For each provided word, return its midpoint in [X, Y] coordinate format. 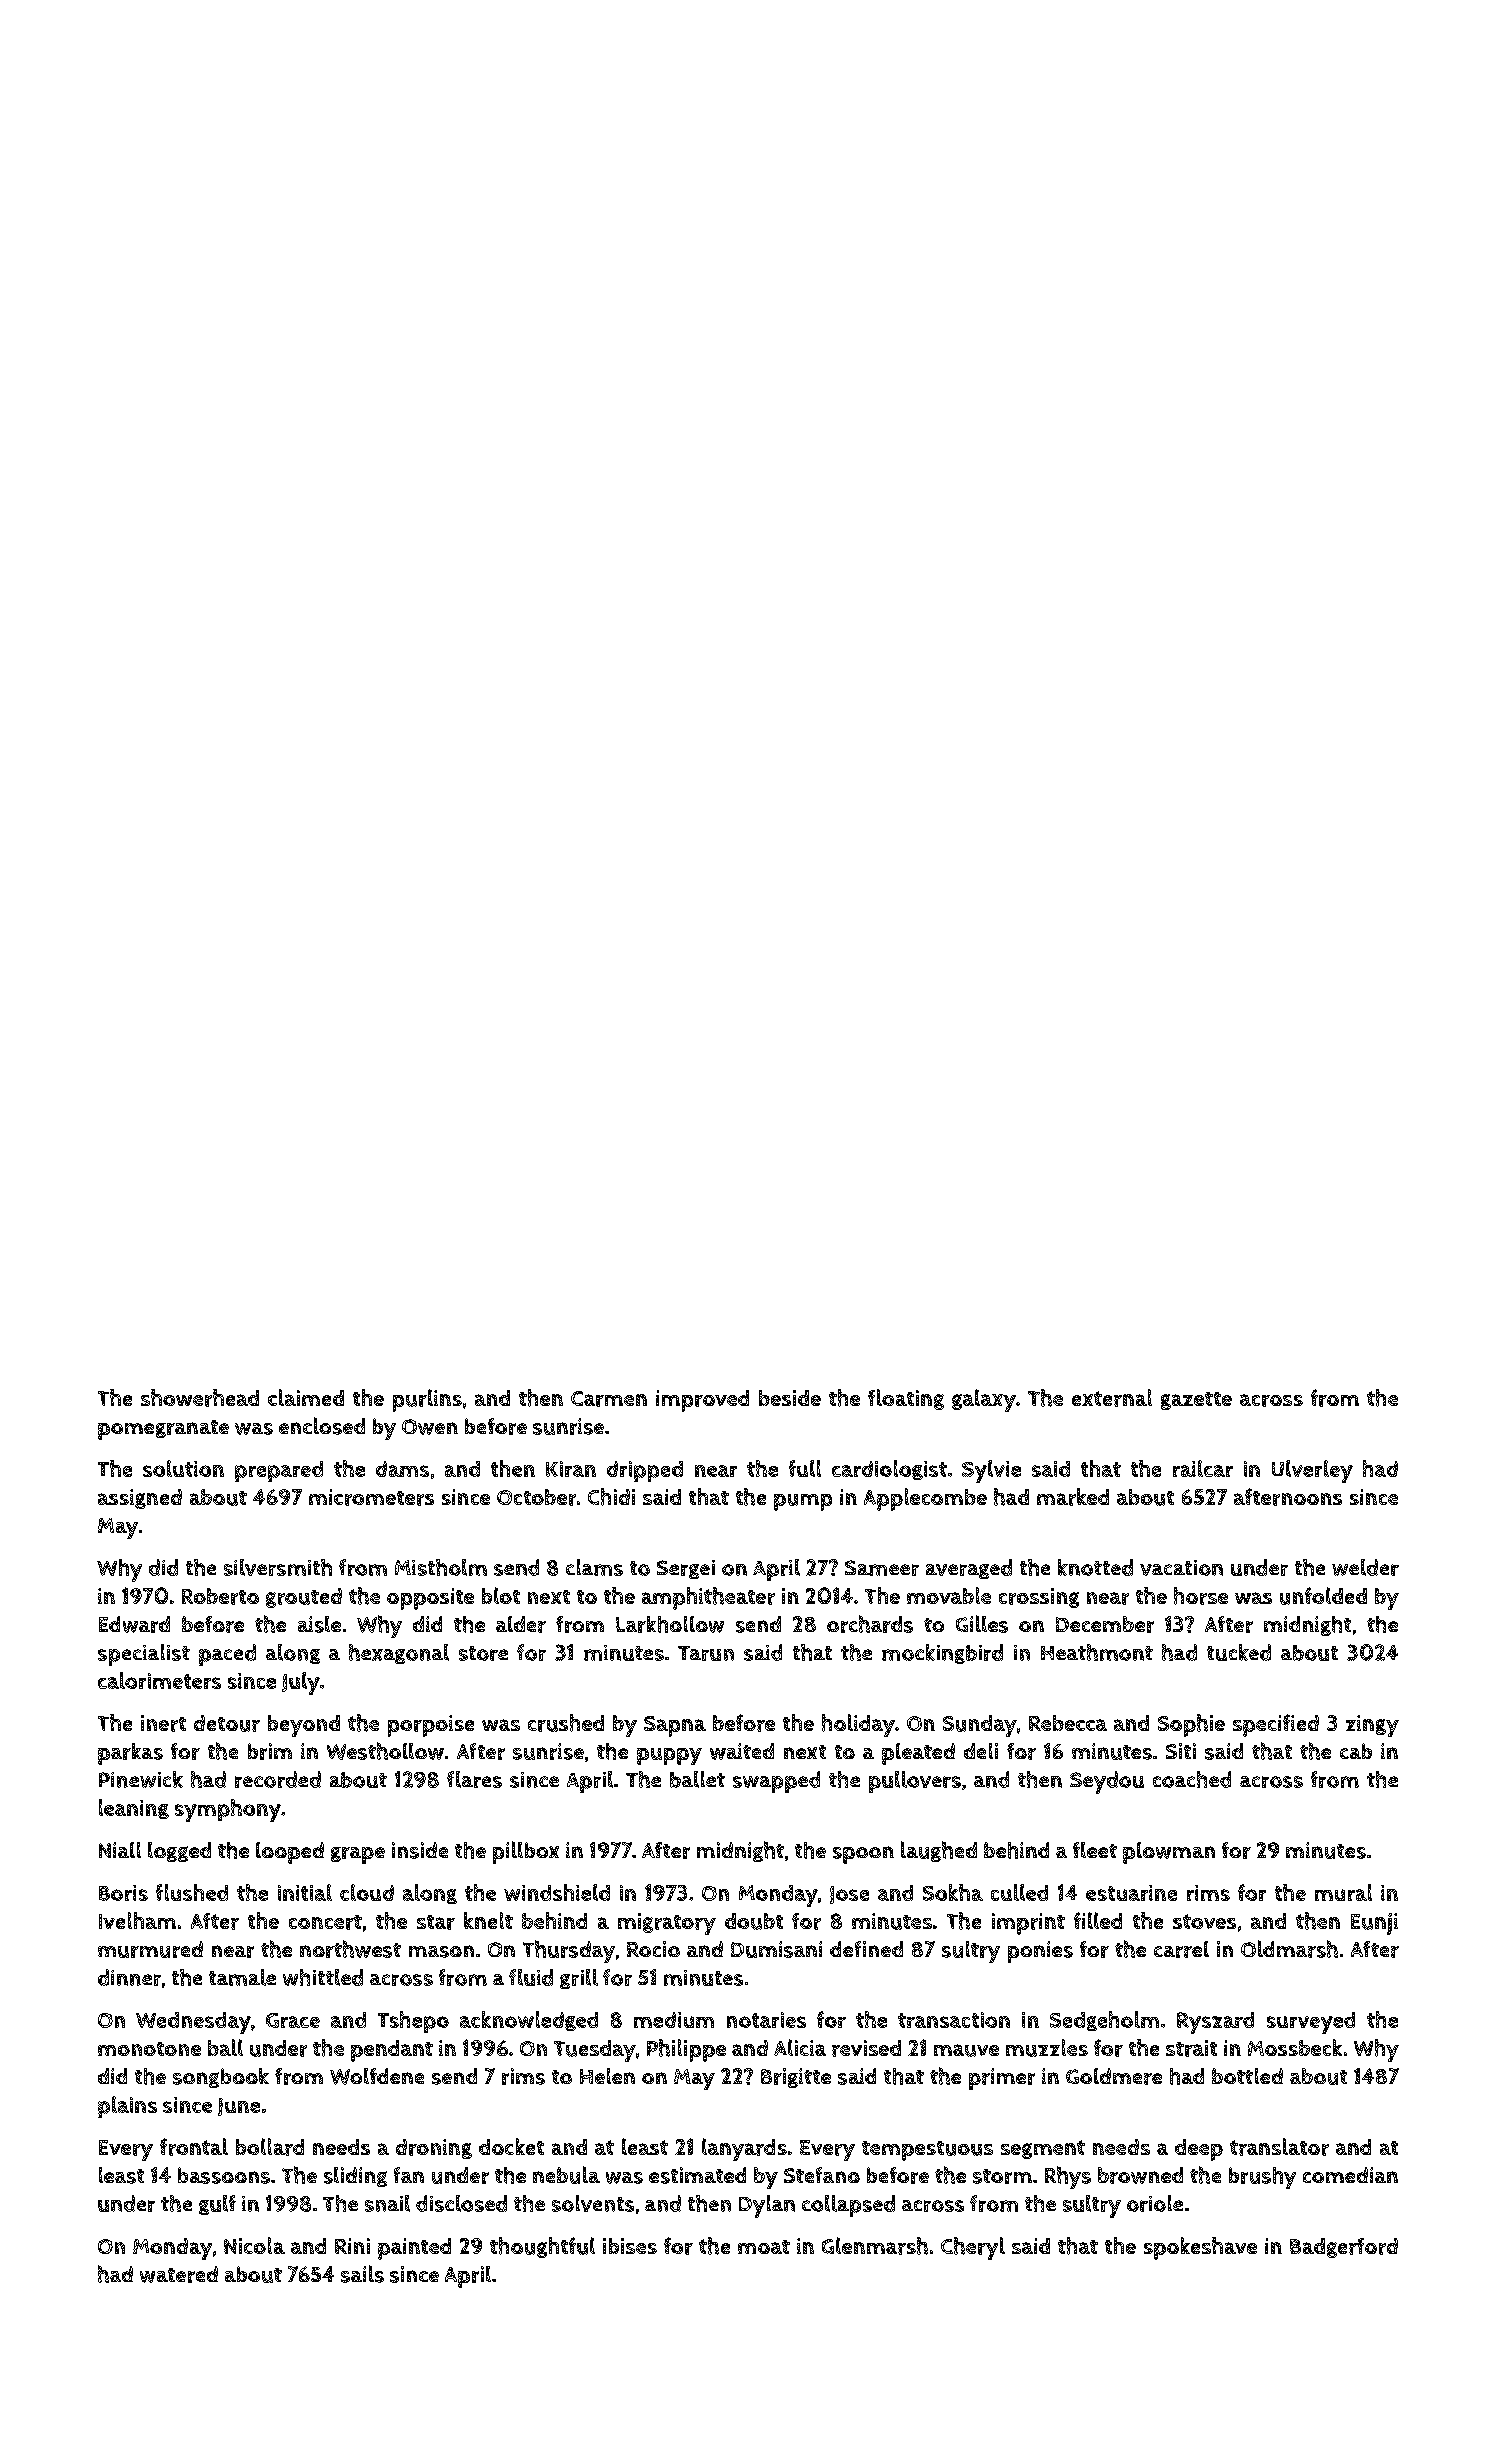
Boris [123, 1893]
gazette [1196, 1401]
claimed [306, 1397]
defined [866, 1949]
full [805, 1468]
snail [387, 2203]
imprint [1028, 1924]
